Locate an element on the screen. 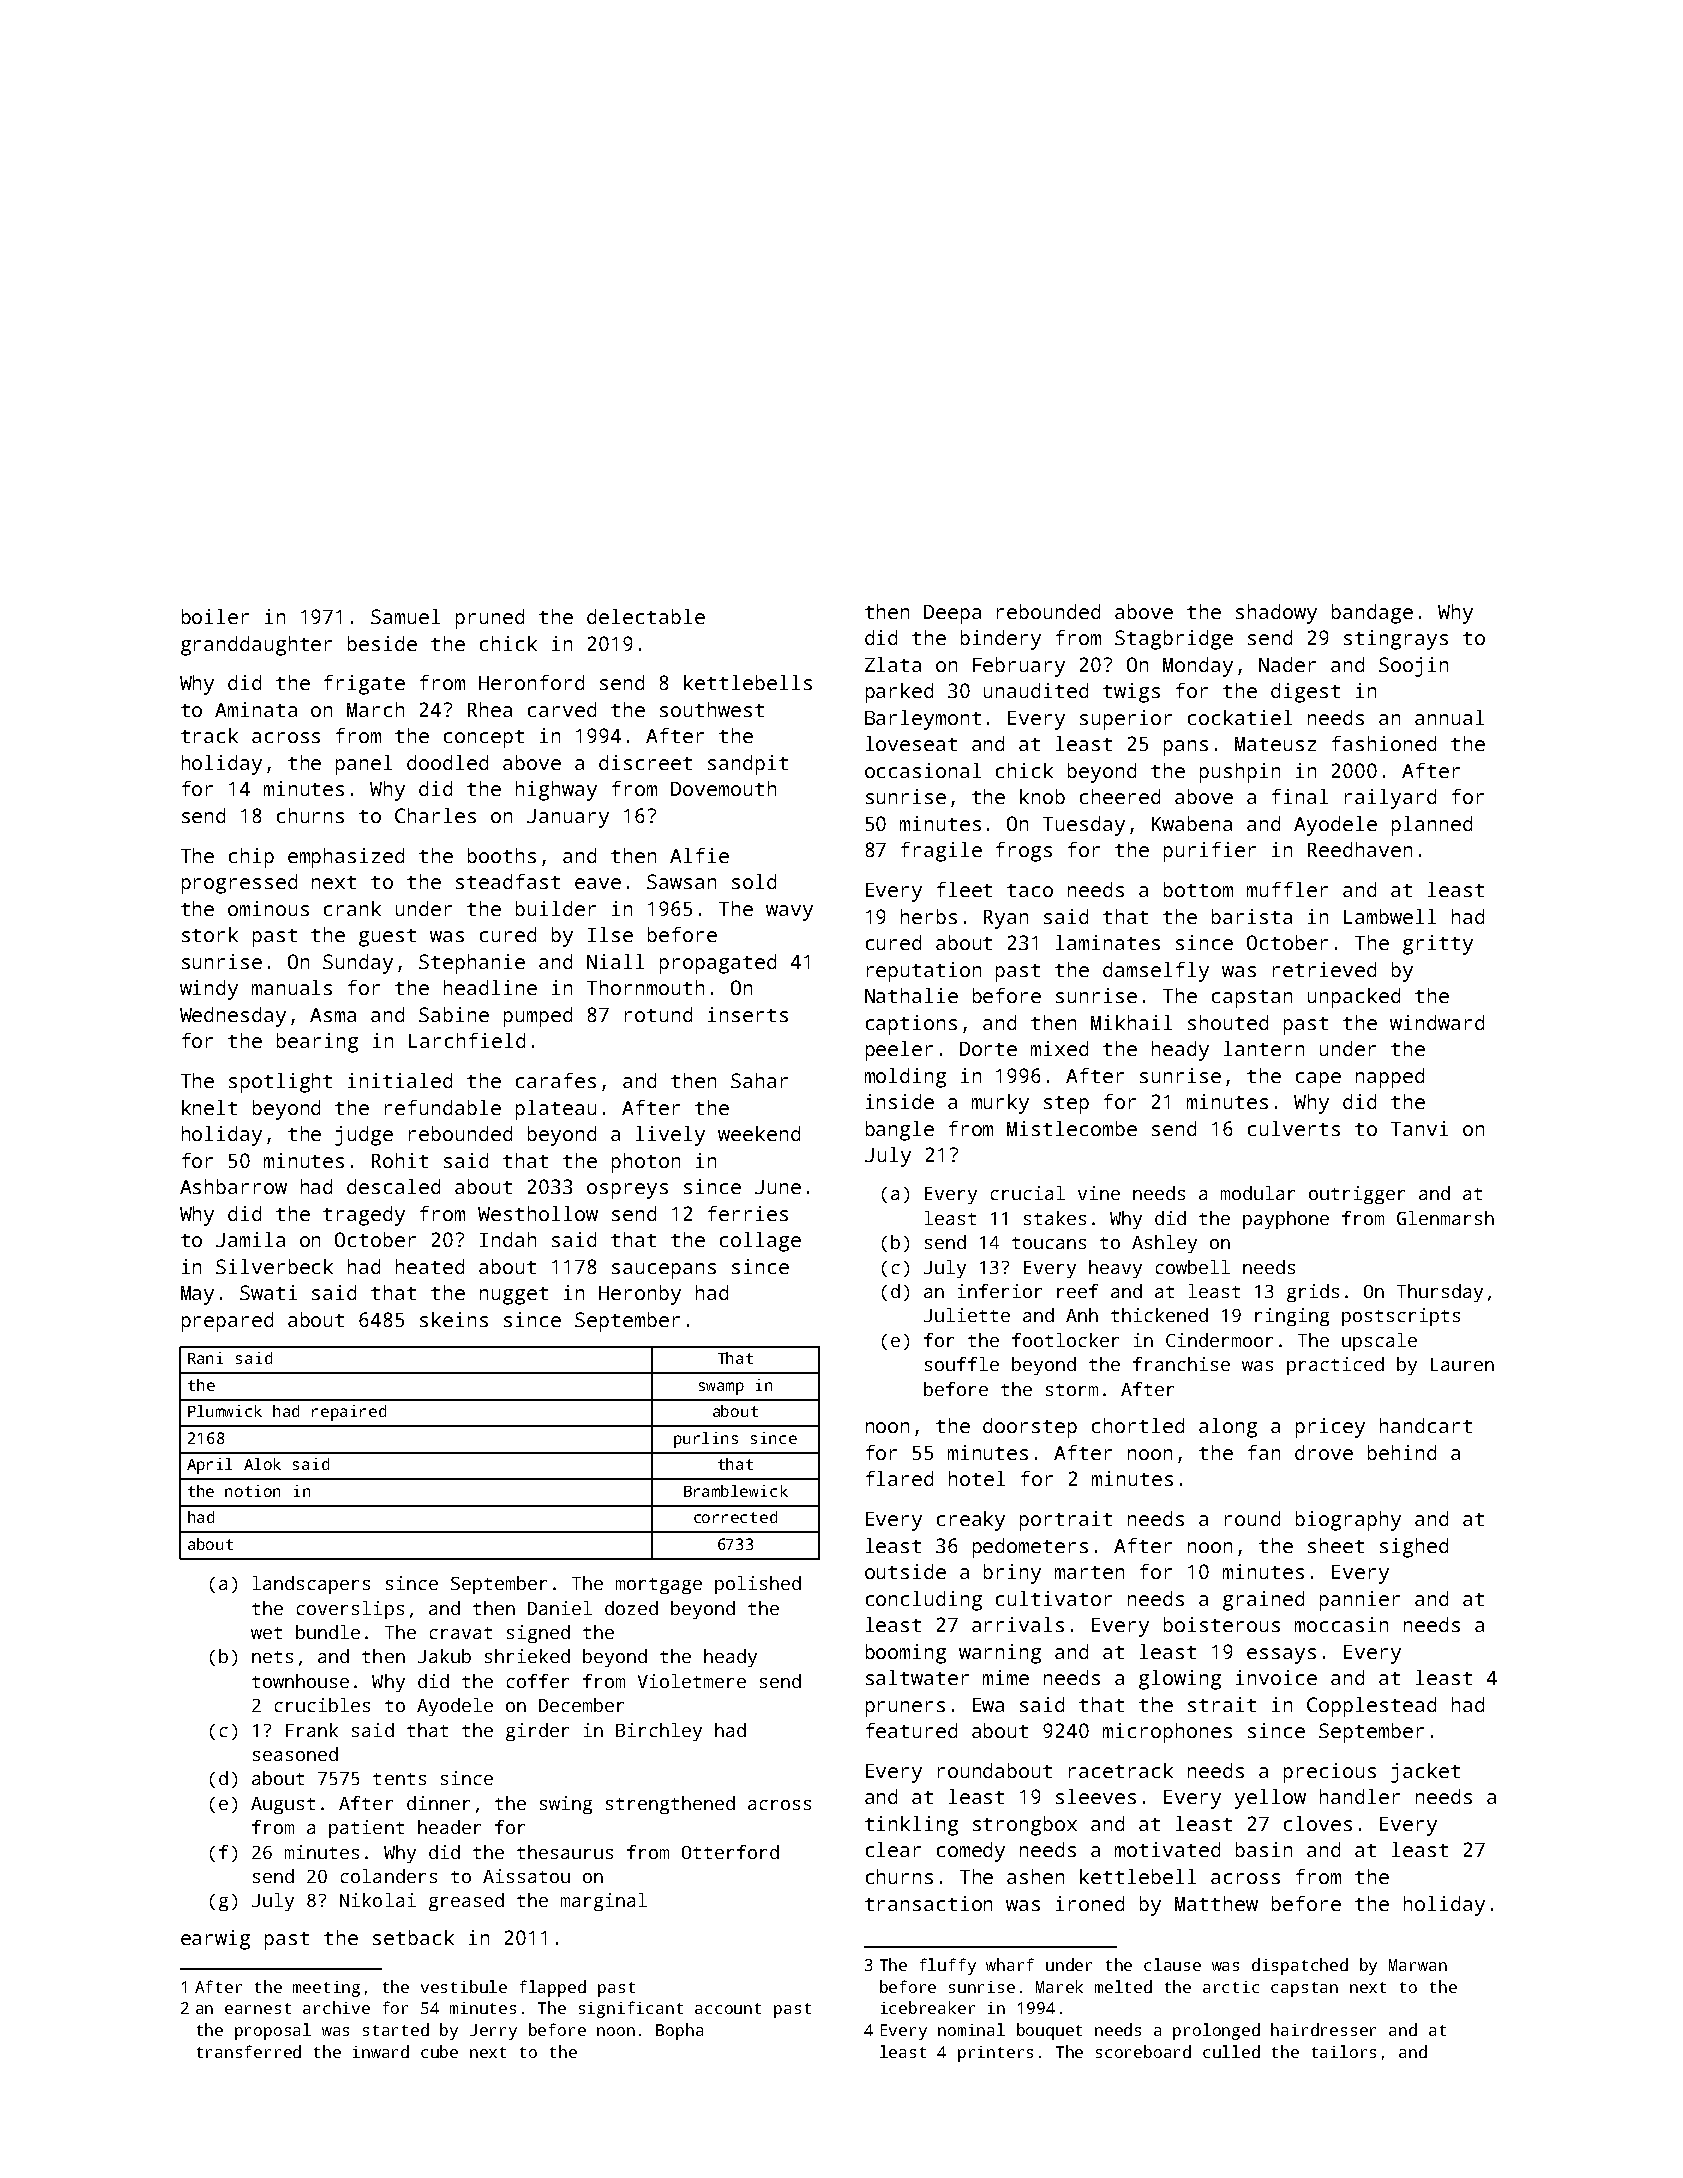  Heronford is located at coordinates (531, 682).
